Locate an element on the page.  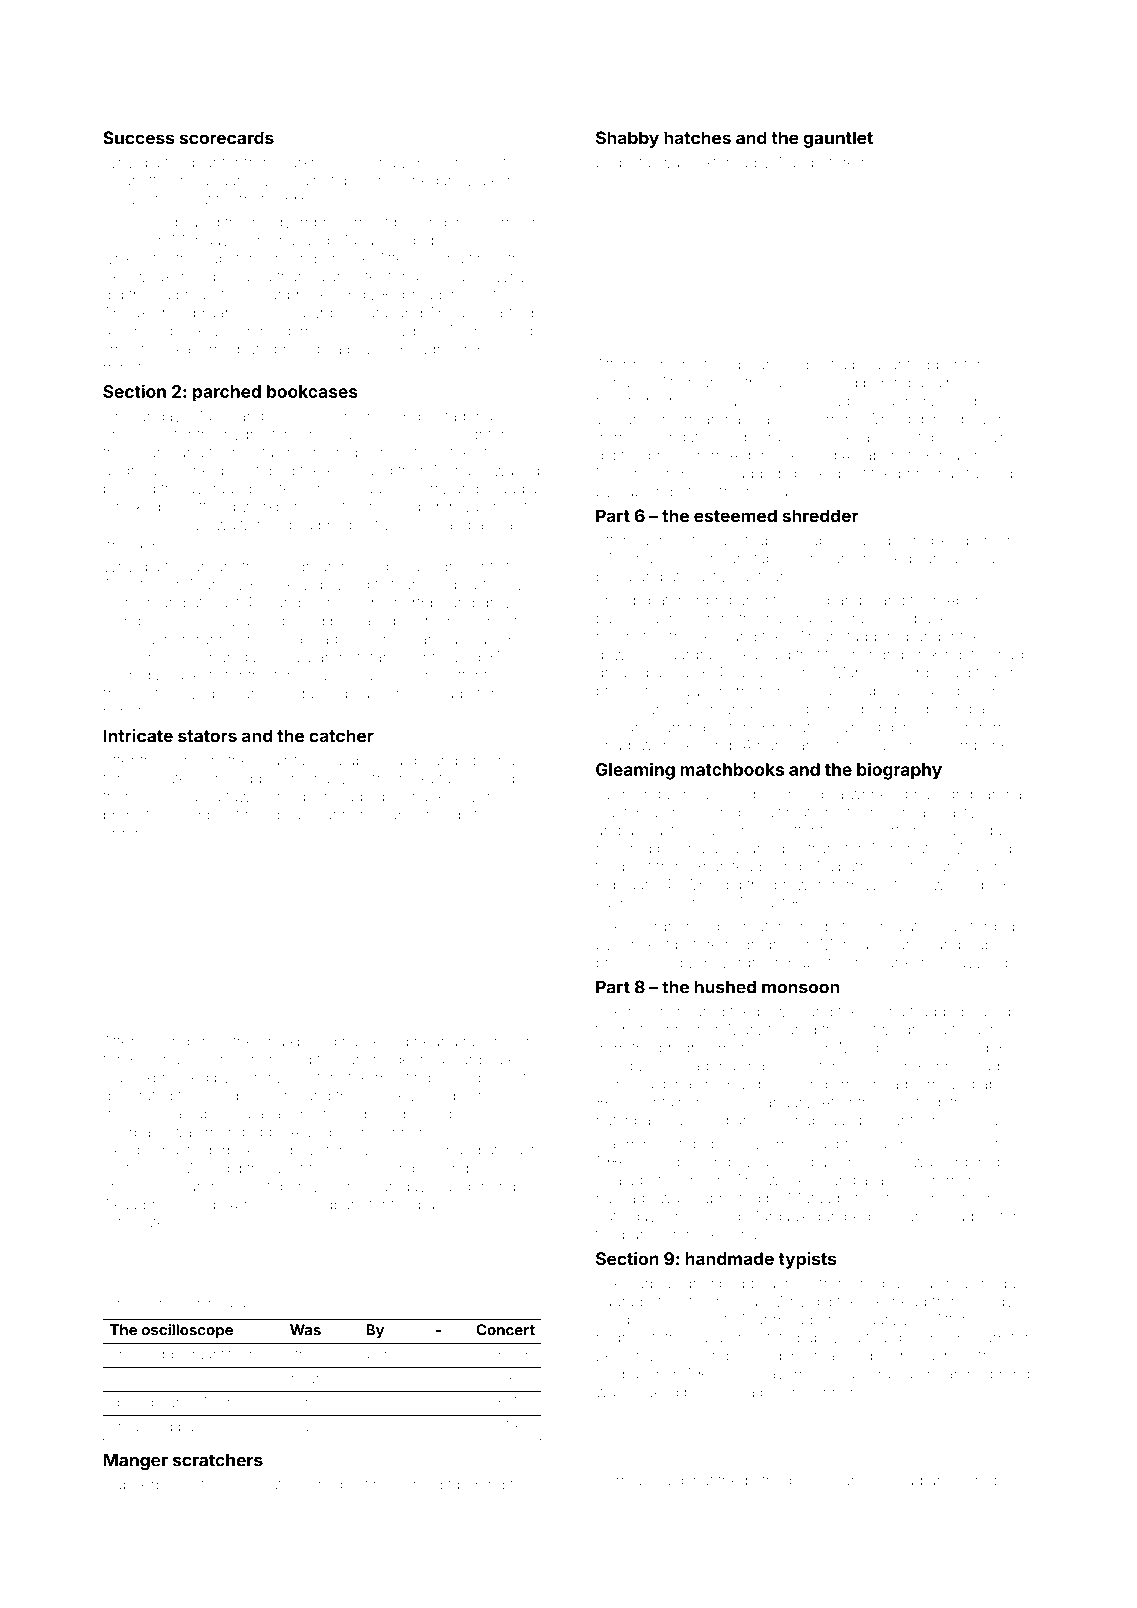
Alan is located at coordinates (790, 162).
